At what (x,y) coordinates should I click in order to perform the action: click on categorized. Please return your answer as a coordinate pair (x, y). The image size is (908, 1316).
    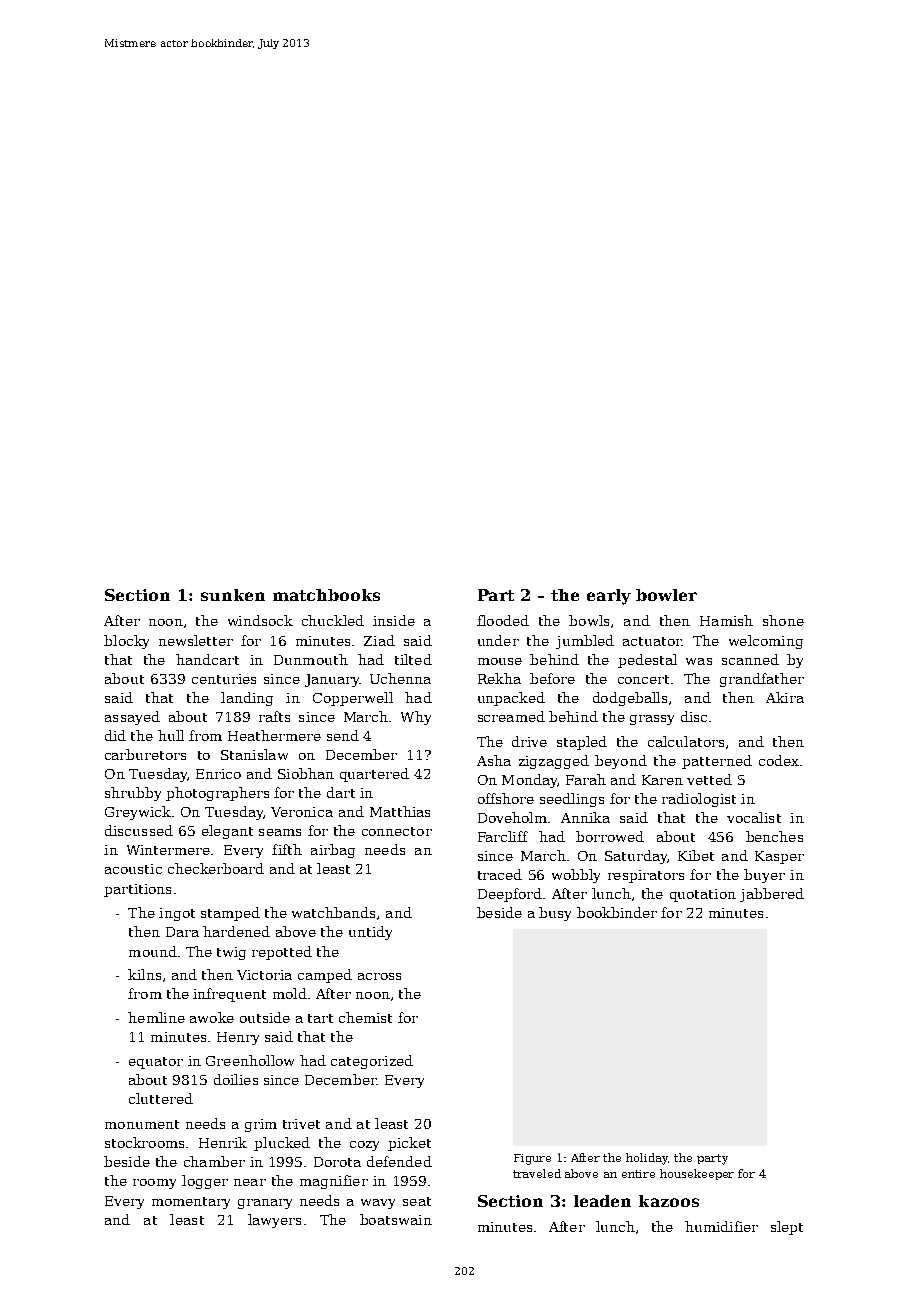
    Looking at the image, I should click on (372, 1062).
